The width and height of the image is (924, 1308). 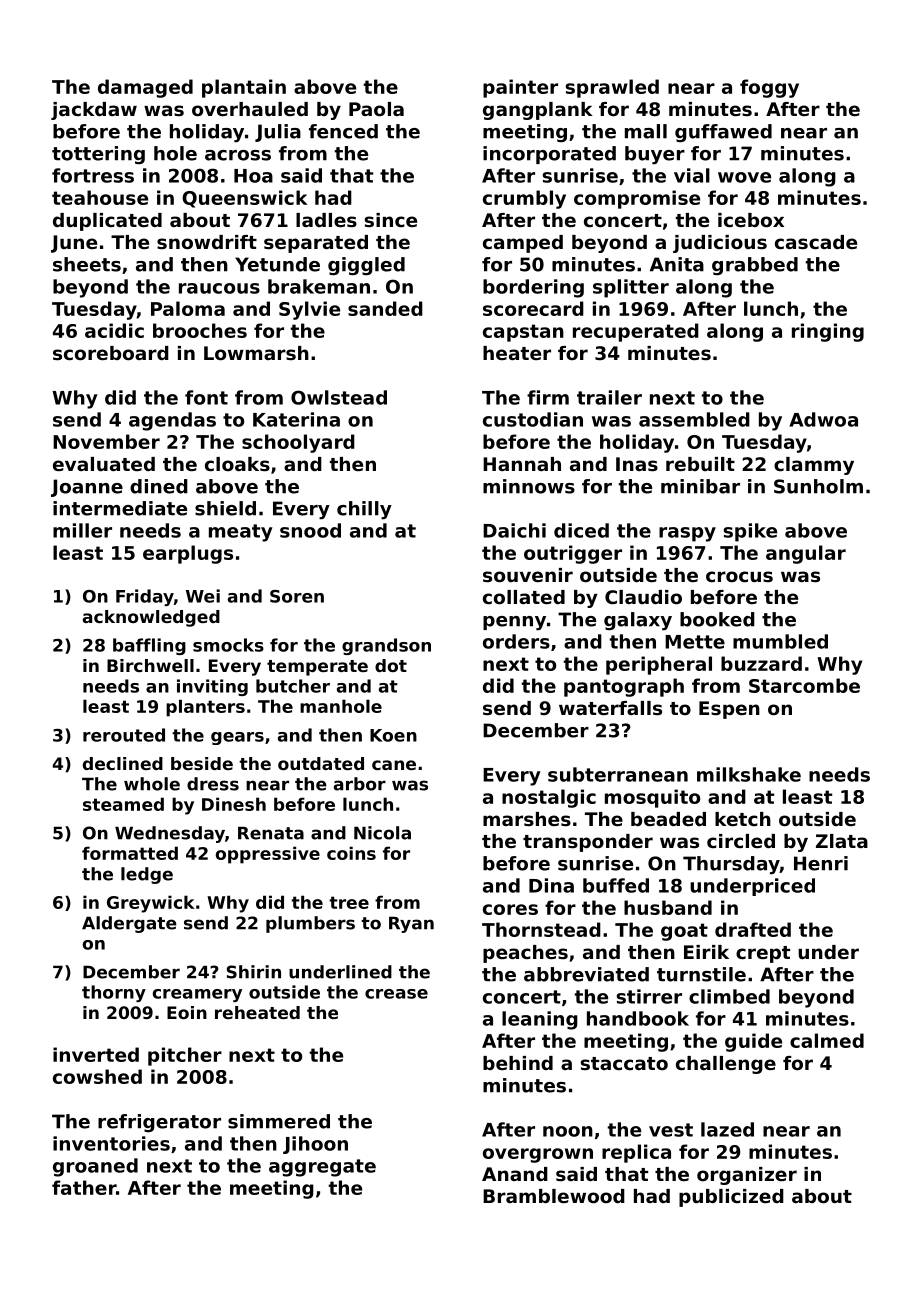 I want to click on November, so click(x=106, y=441).
